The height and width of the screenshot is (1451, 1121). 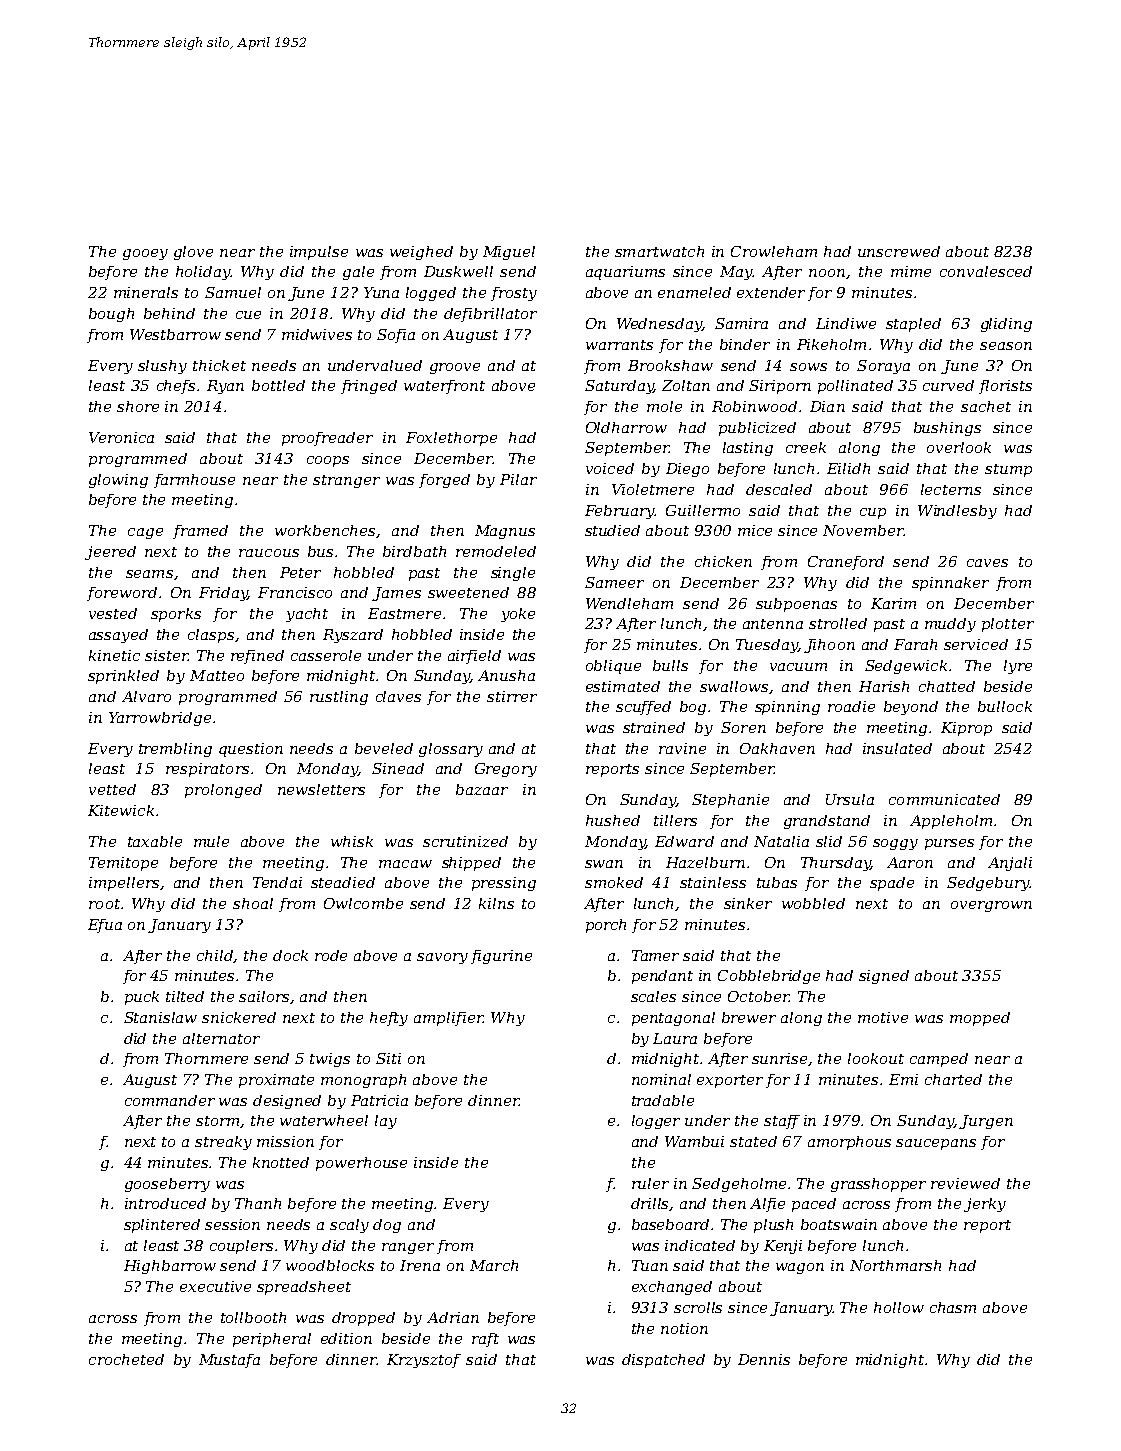 I want to click on impulse, so click(x=319, y=253).
